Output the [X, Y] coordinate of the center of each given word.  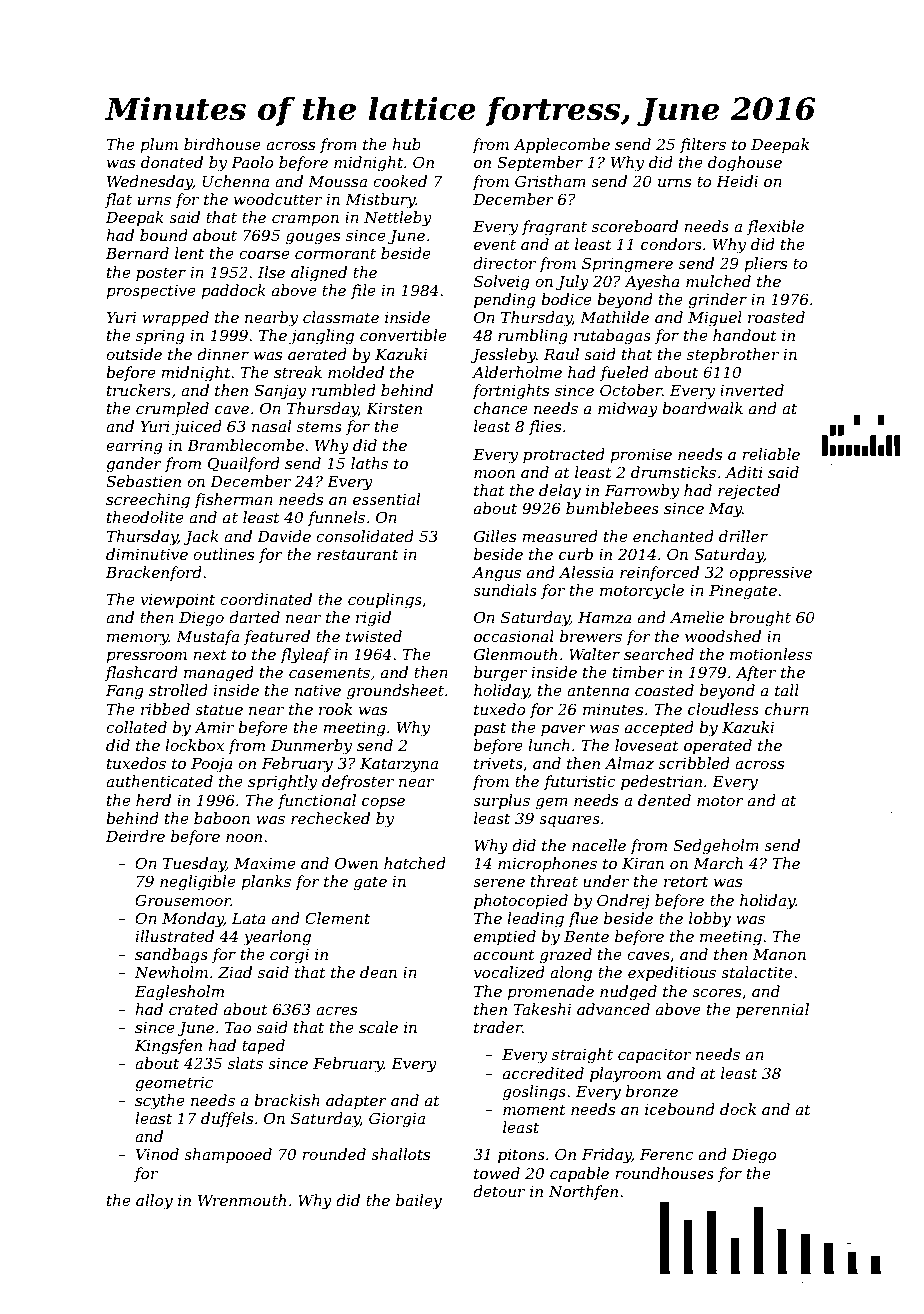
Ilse [271, 272]
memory [138, 640]
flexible [775, 227]
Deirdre [135, 836]
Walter [594, 654]
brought [760, 619]
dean [378, 972]
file [363, 291]
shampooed [228, 1155]
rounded [334, 1154]
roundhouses [664, 1173]
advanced [613, 1009]
